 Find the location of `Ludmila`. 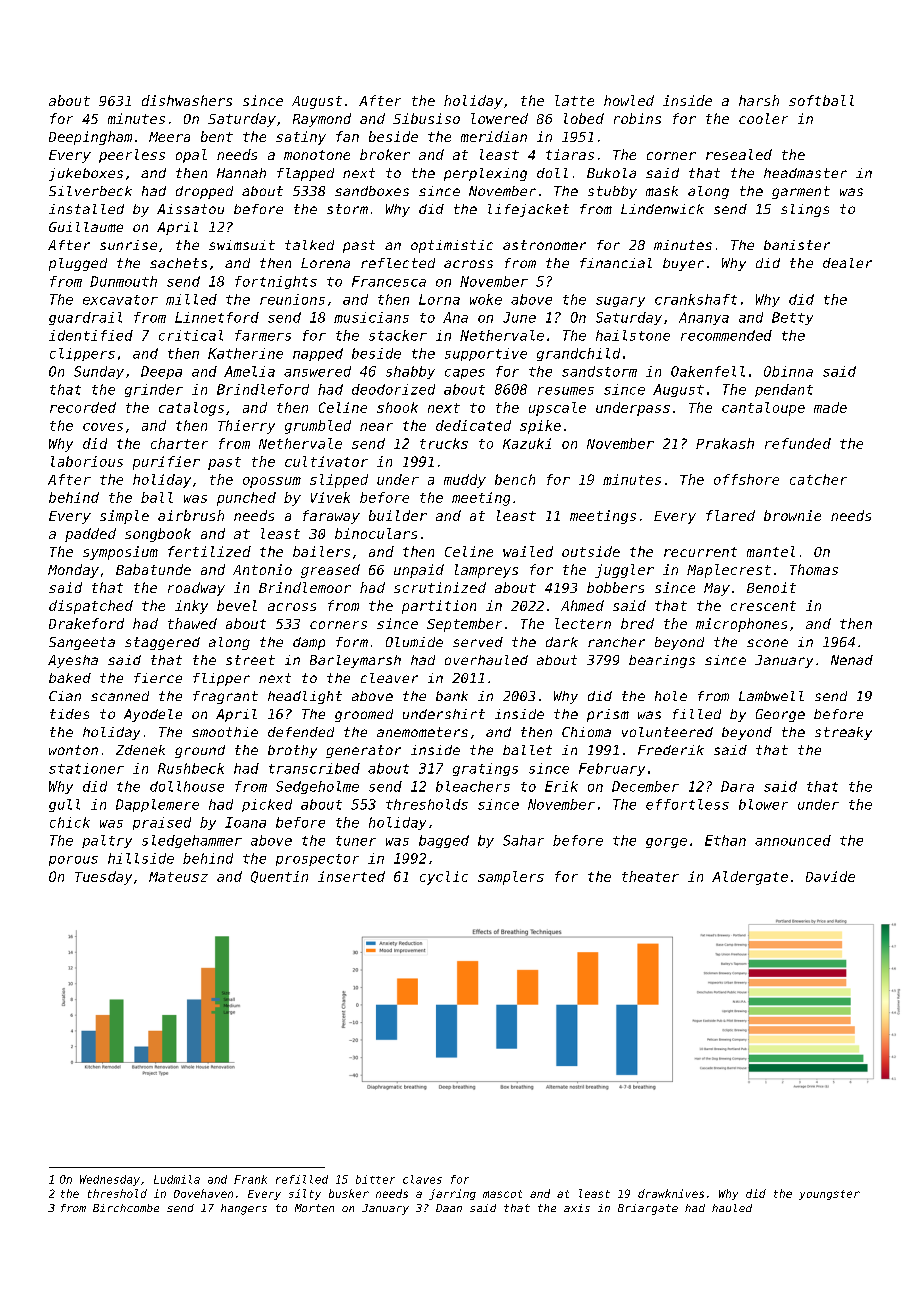

Ludmila is located at coordinates (177, 1179).
